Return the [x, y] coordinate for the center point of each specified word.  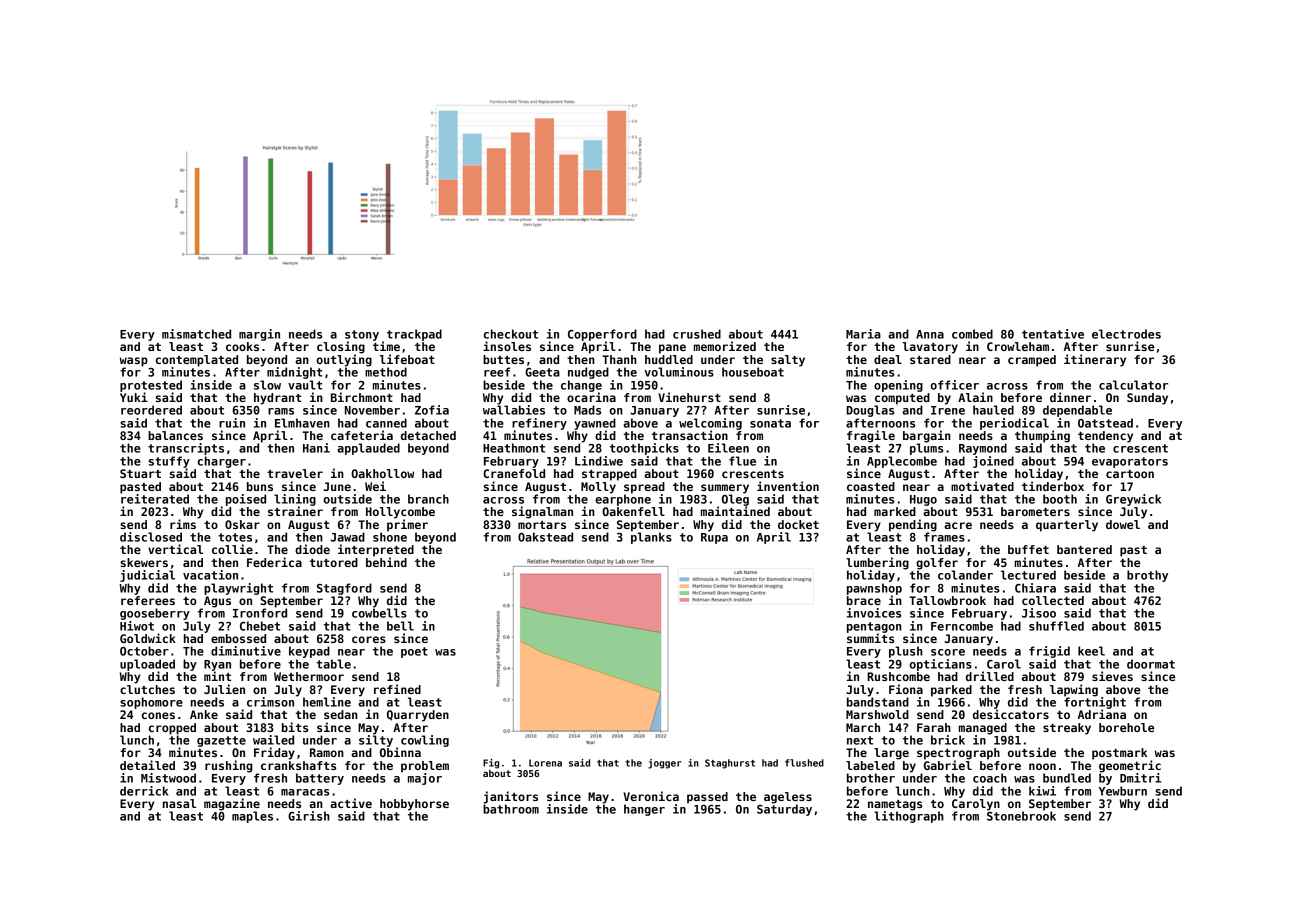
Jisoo [1039, 613]
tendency [1105, 437]
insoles [507, 346]
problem [425, 767]
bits [295, 727]
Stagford [344, 589]
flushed [804, 763]
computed [902, 399]
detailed [147, 765]
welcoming [710, 424]
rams [281, 411]
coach [990, 778]
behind [386, 562]
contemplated [197, 361]
